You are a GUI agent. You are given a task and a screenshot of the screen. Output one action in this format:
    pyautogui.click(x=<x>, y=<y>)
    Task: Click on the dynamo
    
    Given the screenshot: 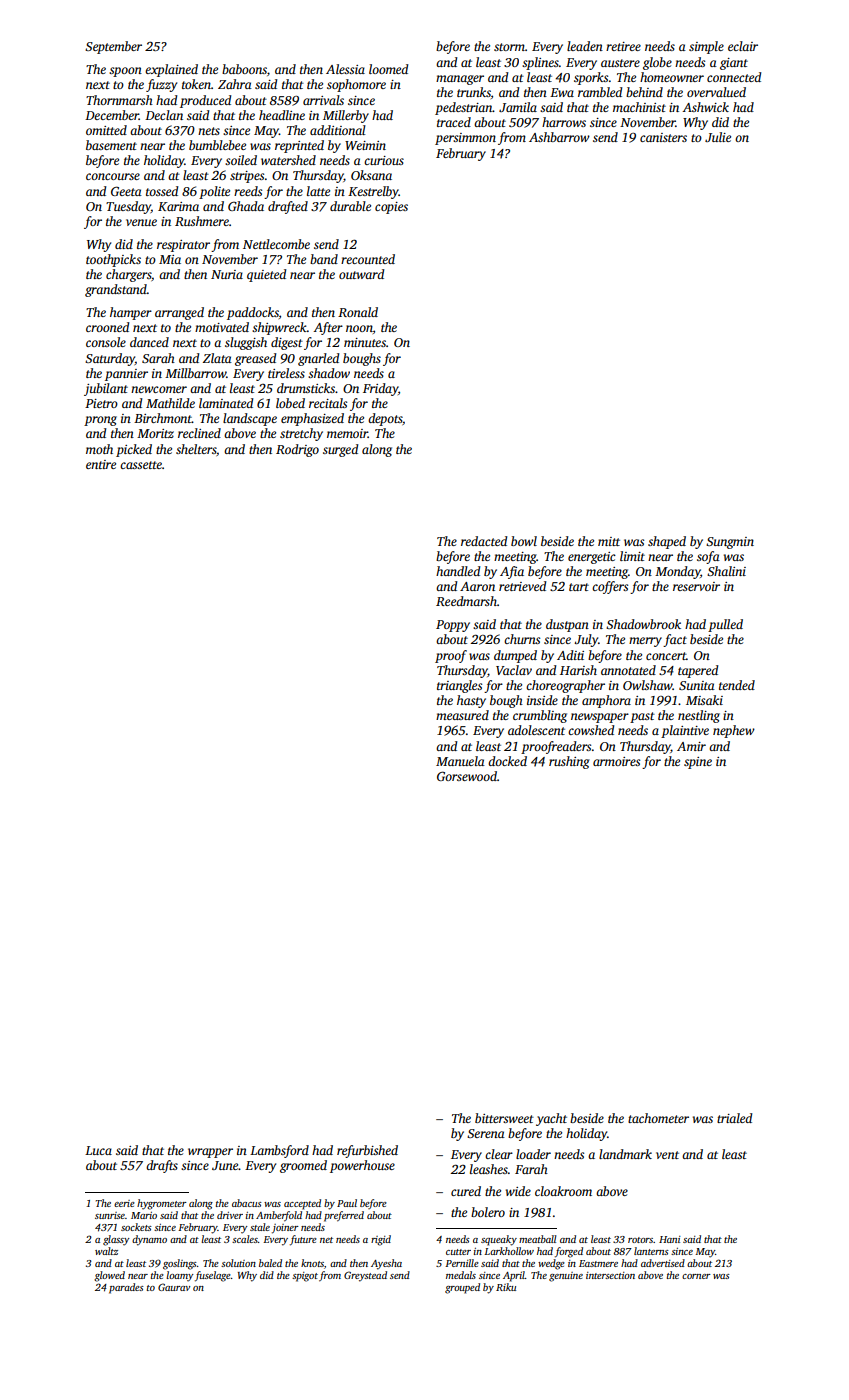 What is the action you would take?
    pyautogui.click(x=149, y=1240)
